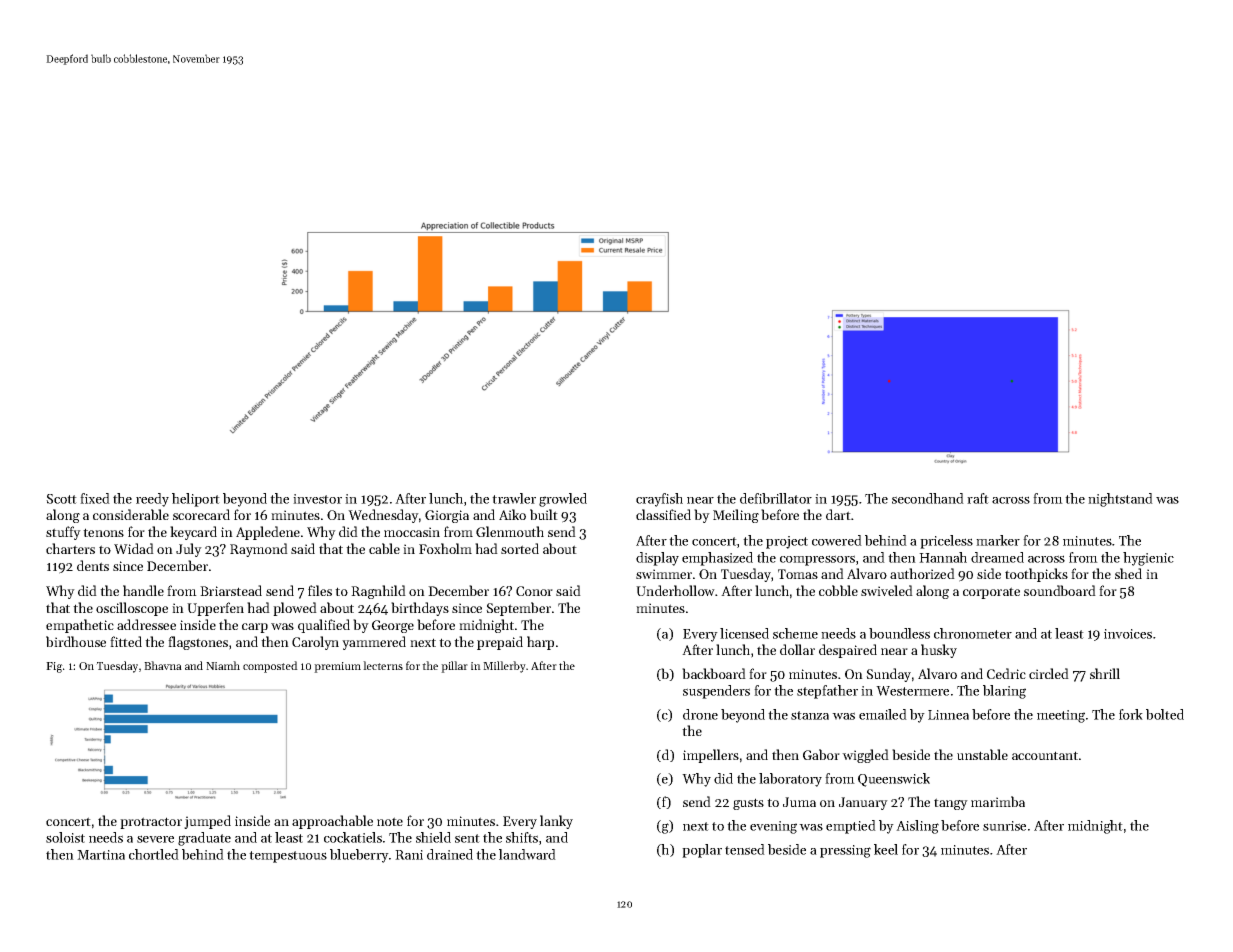  Describe the element at coordinates (154, 854) in the screenshot. I see `chortled` at that location.
